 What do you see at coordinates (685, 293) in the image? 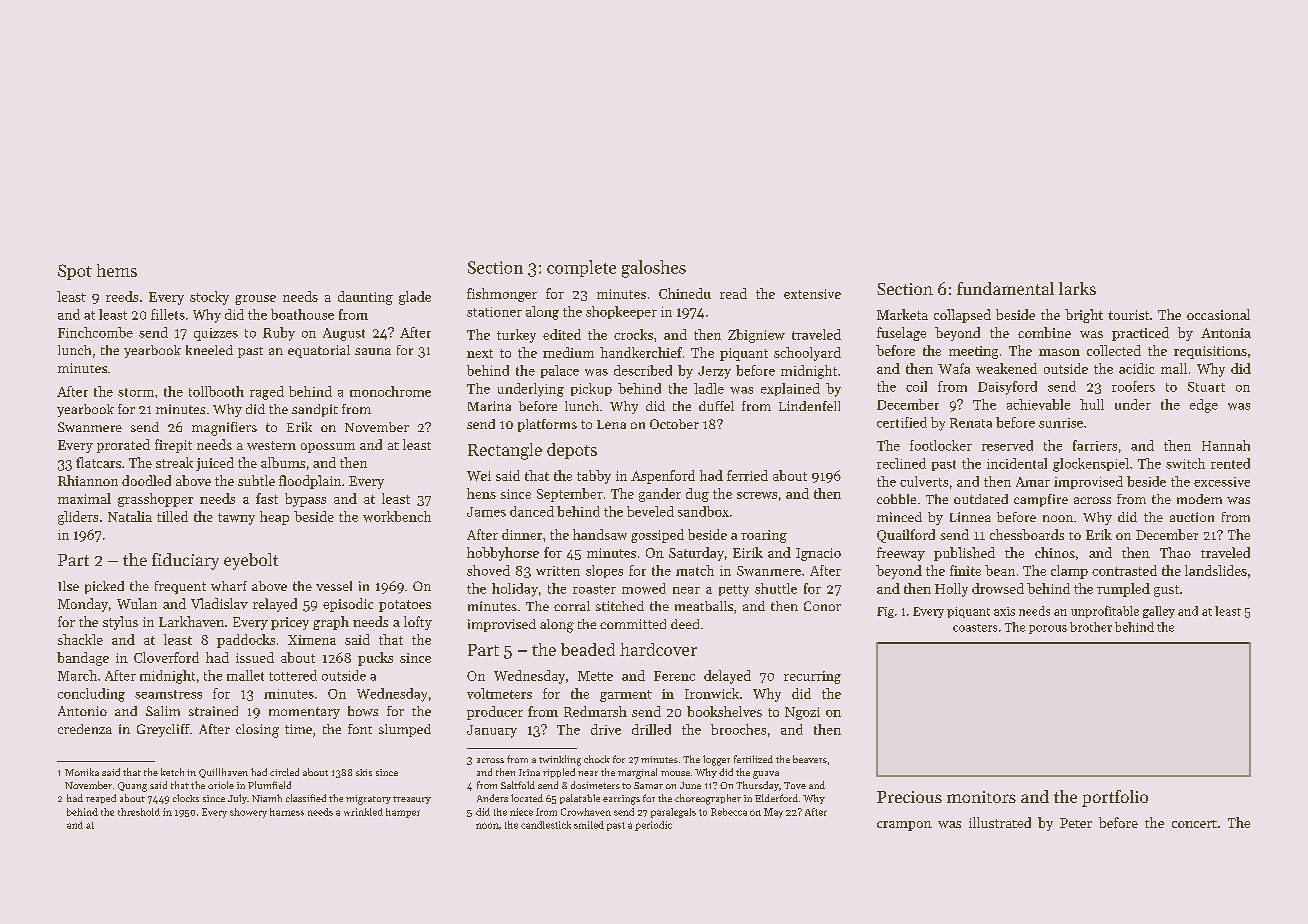
I see `Chinedu` at bounding box center [685, 293].
